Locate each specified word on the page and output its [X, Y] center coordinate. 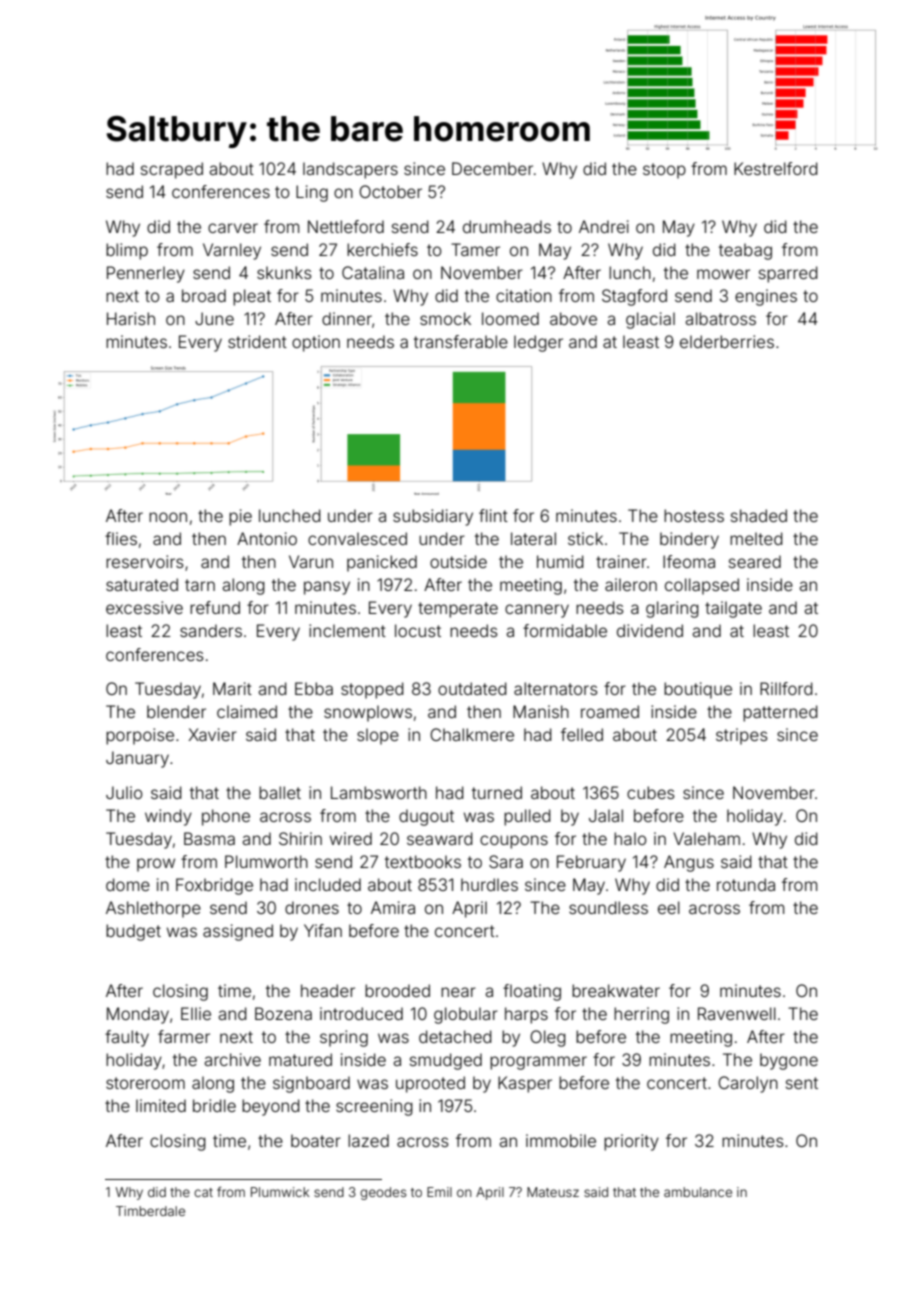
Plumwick [280, 1192]
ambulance [698, 1192]
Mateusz [553, 1192]
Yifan [323, 930]
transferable [461, 341]
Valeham [706, 838]
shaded [759, 515]
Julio [124, 792]
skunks [284, 272]
